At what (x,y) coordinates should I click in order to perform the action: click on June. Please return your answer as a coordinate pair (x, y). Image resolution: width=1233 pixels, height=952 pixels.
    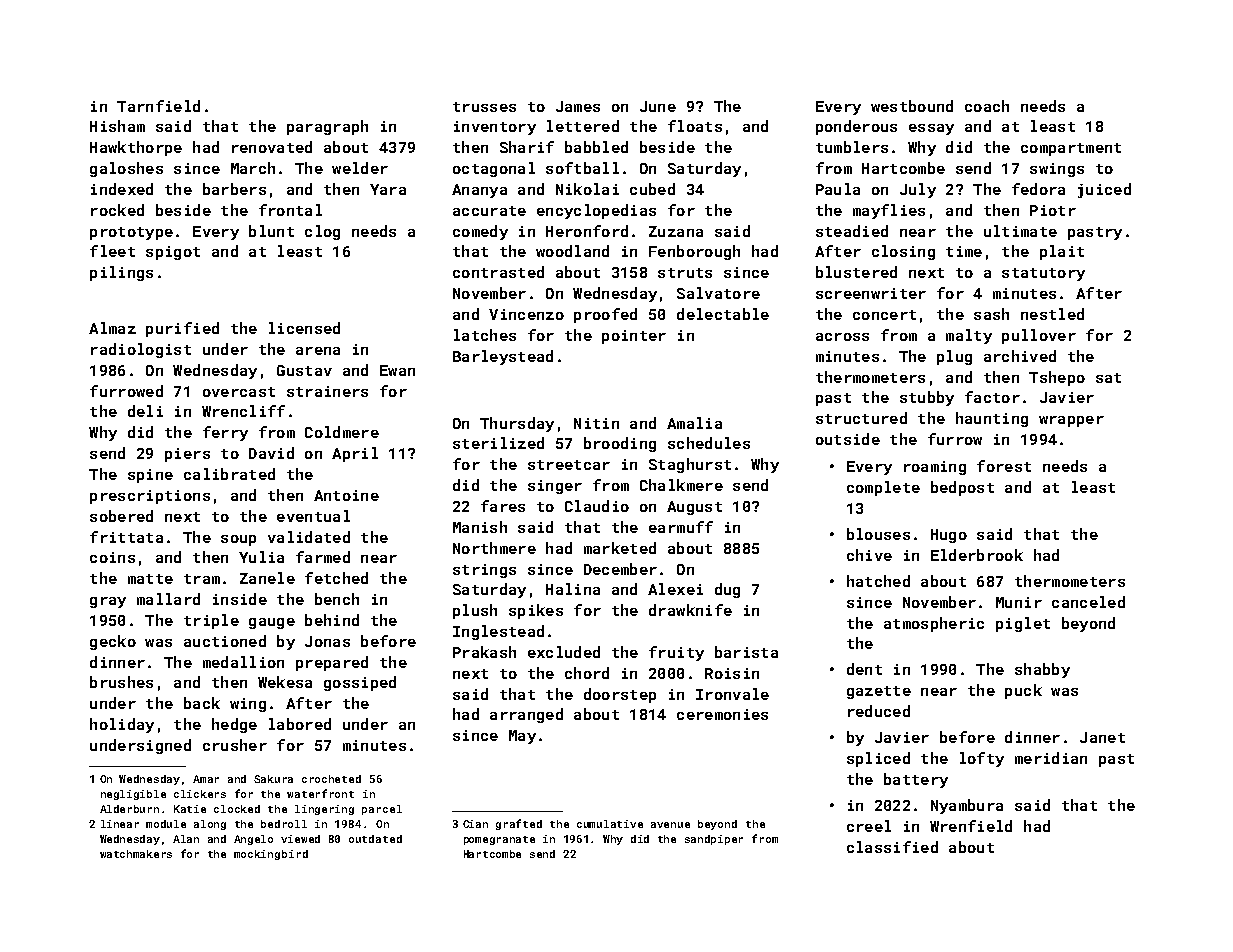
    Looking at the image, I should click on (658, 106).
